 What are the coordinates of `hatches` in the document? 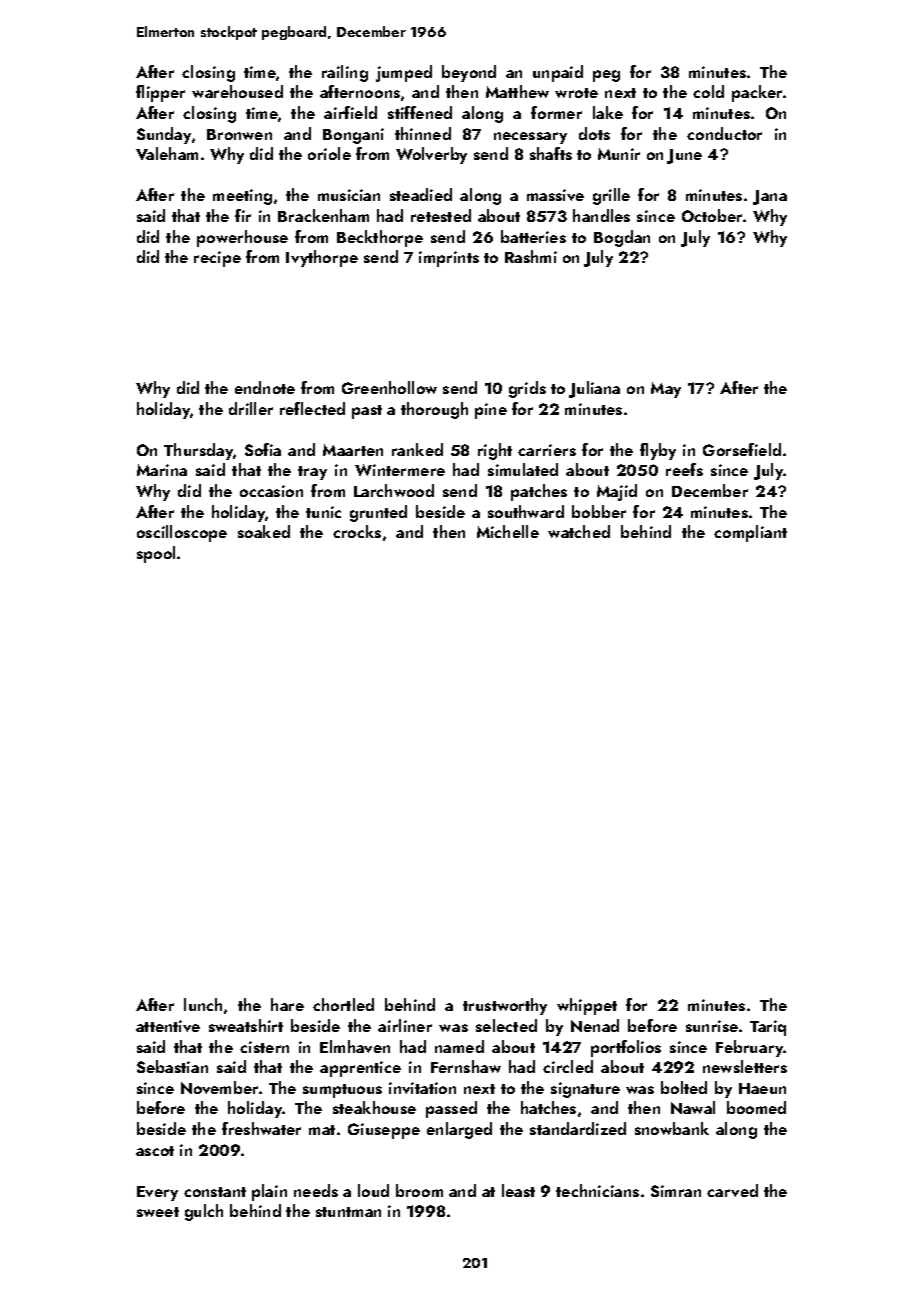 It's located at (548, 1107).
